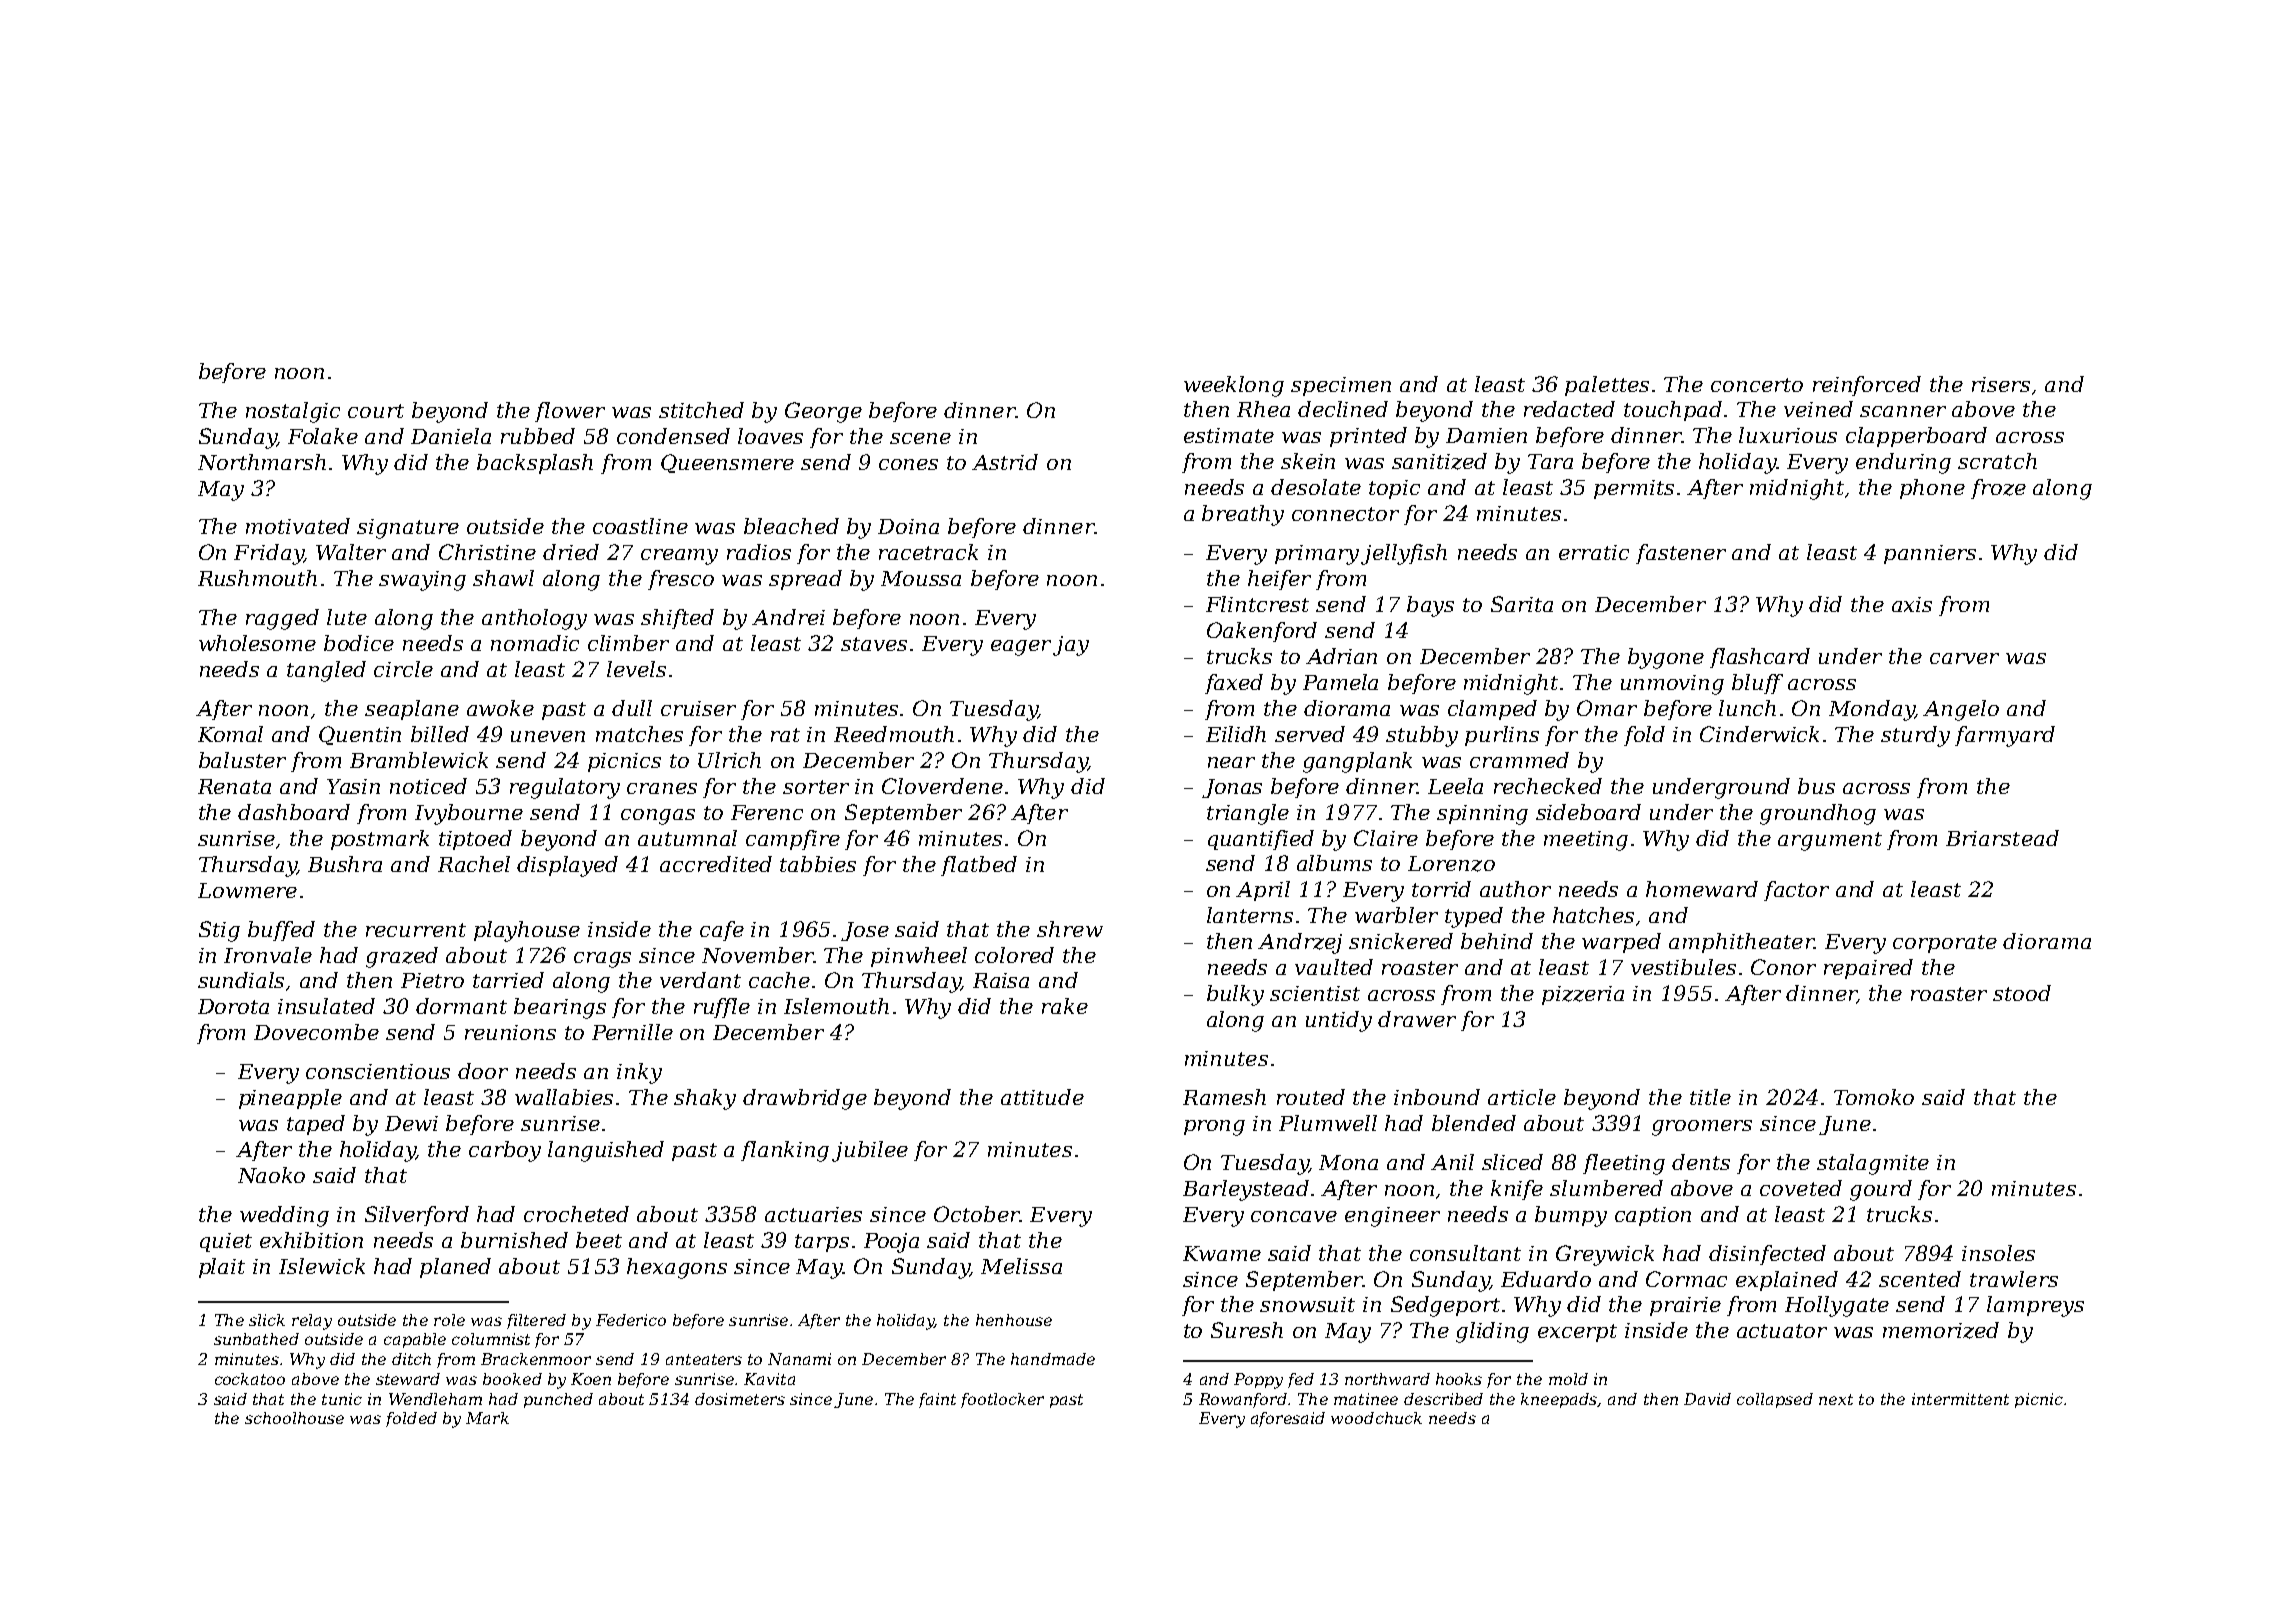  What do you see at coordinates (937, 1400) in the document?
I see `faint` at bounding box center [937, 1400].
